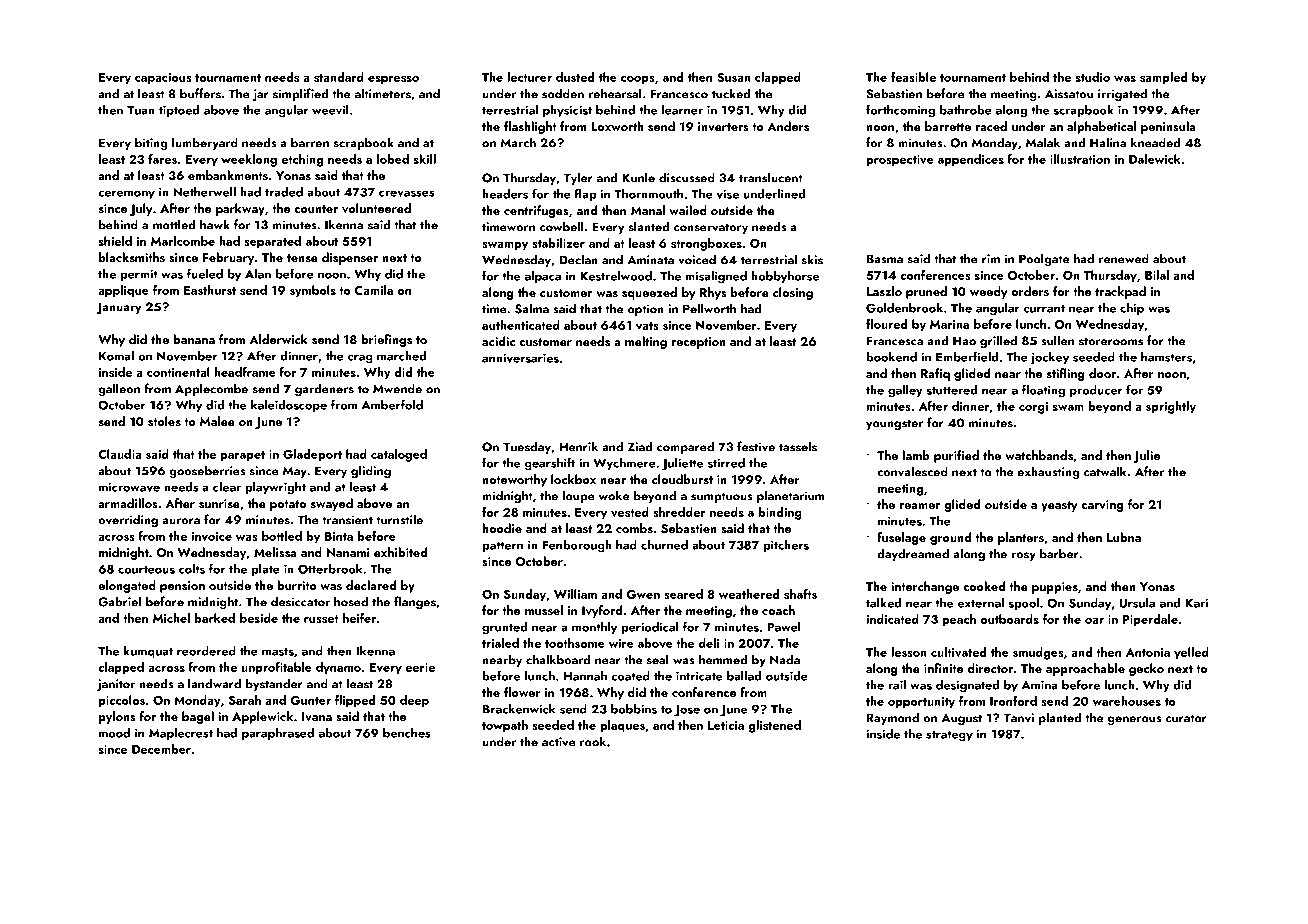 Image resolution: width=1308 pixels, height=924 pixels. What do you see at coordinates (575, 77) in the screenshot?
I see `dusted` at bounding box center [575, 77].
